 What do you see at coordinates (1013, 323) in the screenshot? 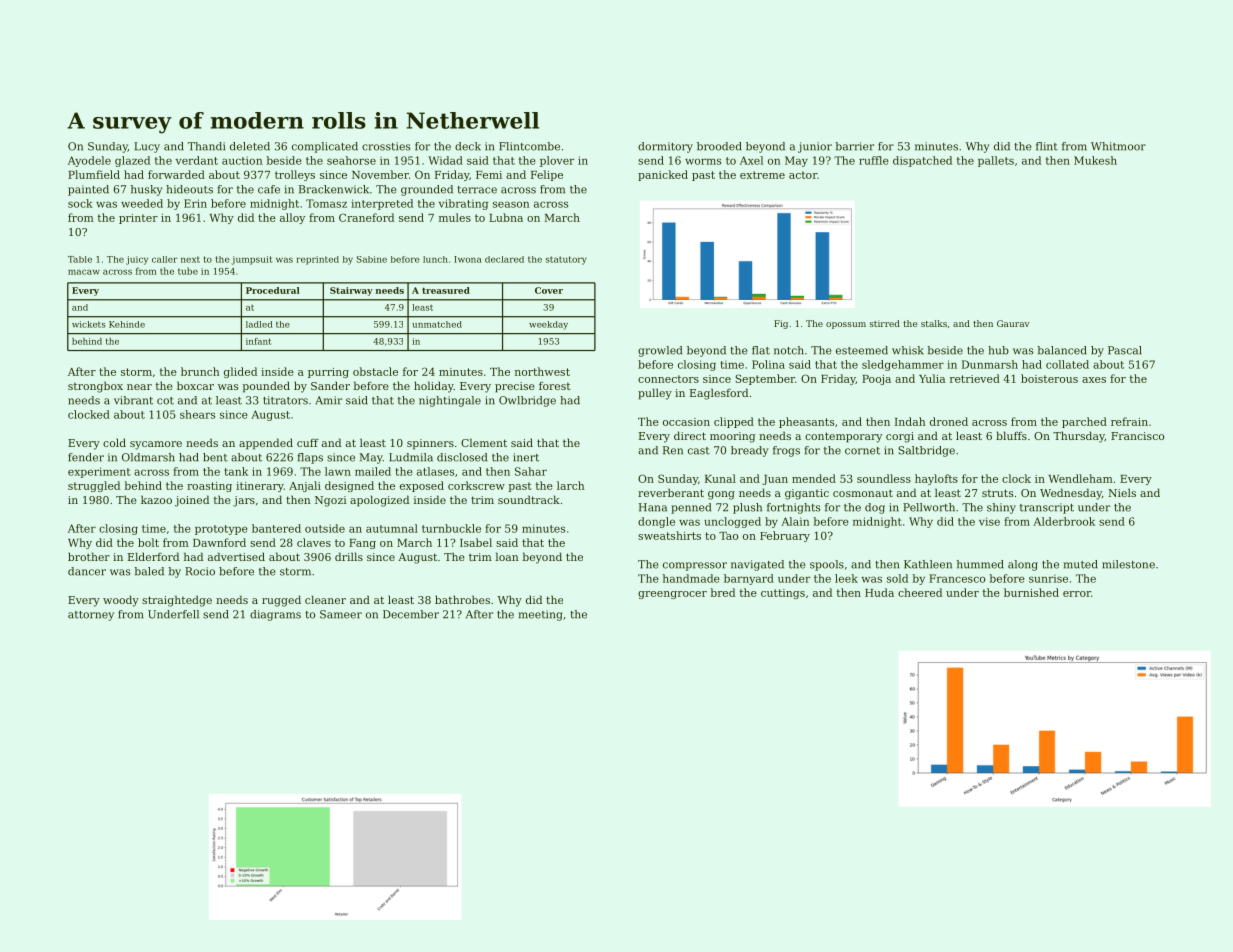
I see `Gaurav` at bounding box center [1013, 323].
